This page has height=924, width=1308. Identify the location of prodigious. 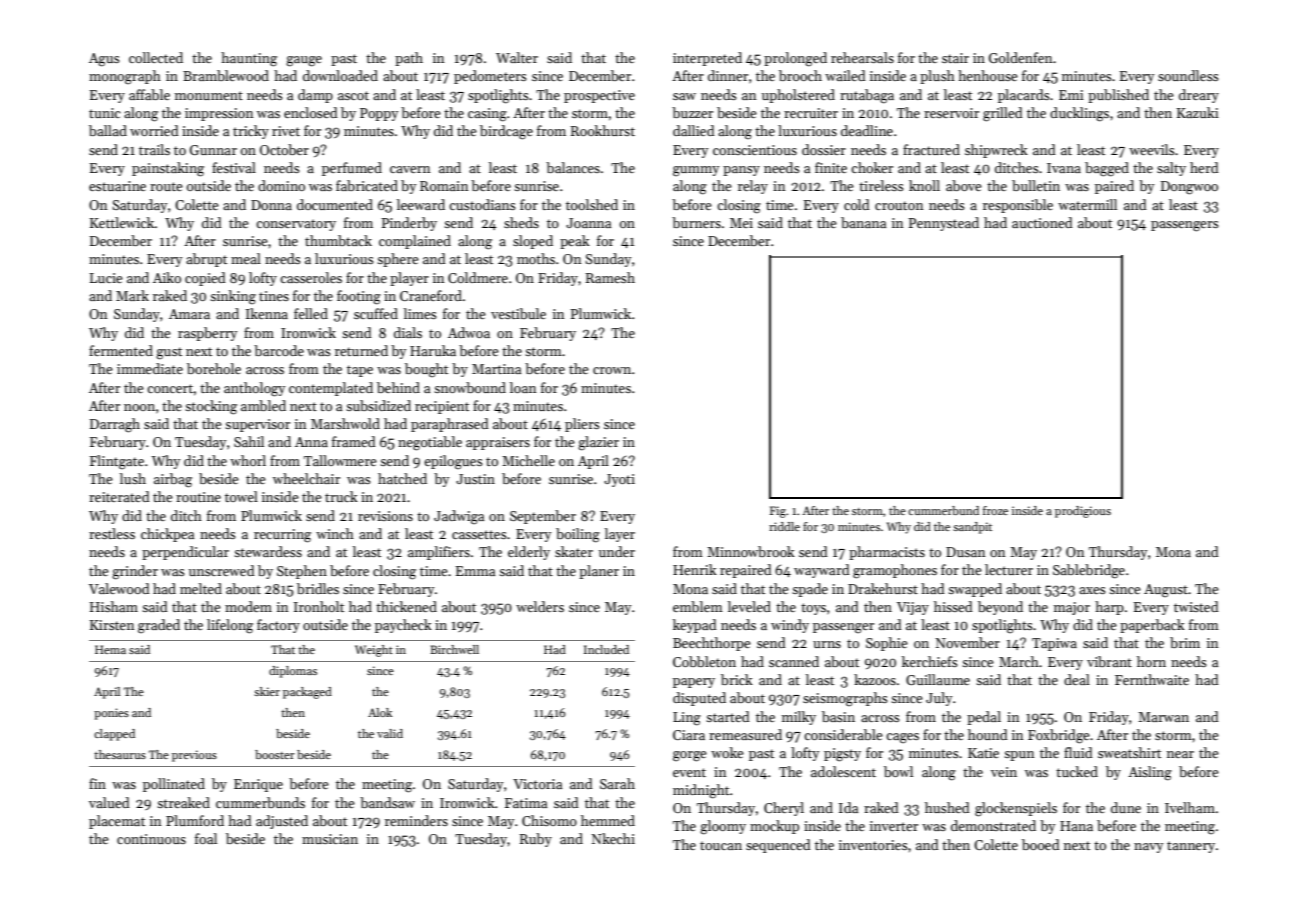
(1083, 512).
